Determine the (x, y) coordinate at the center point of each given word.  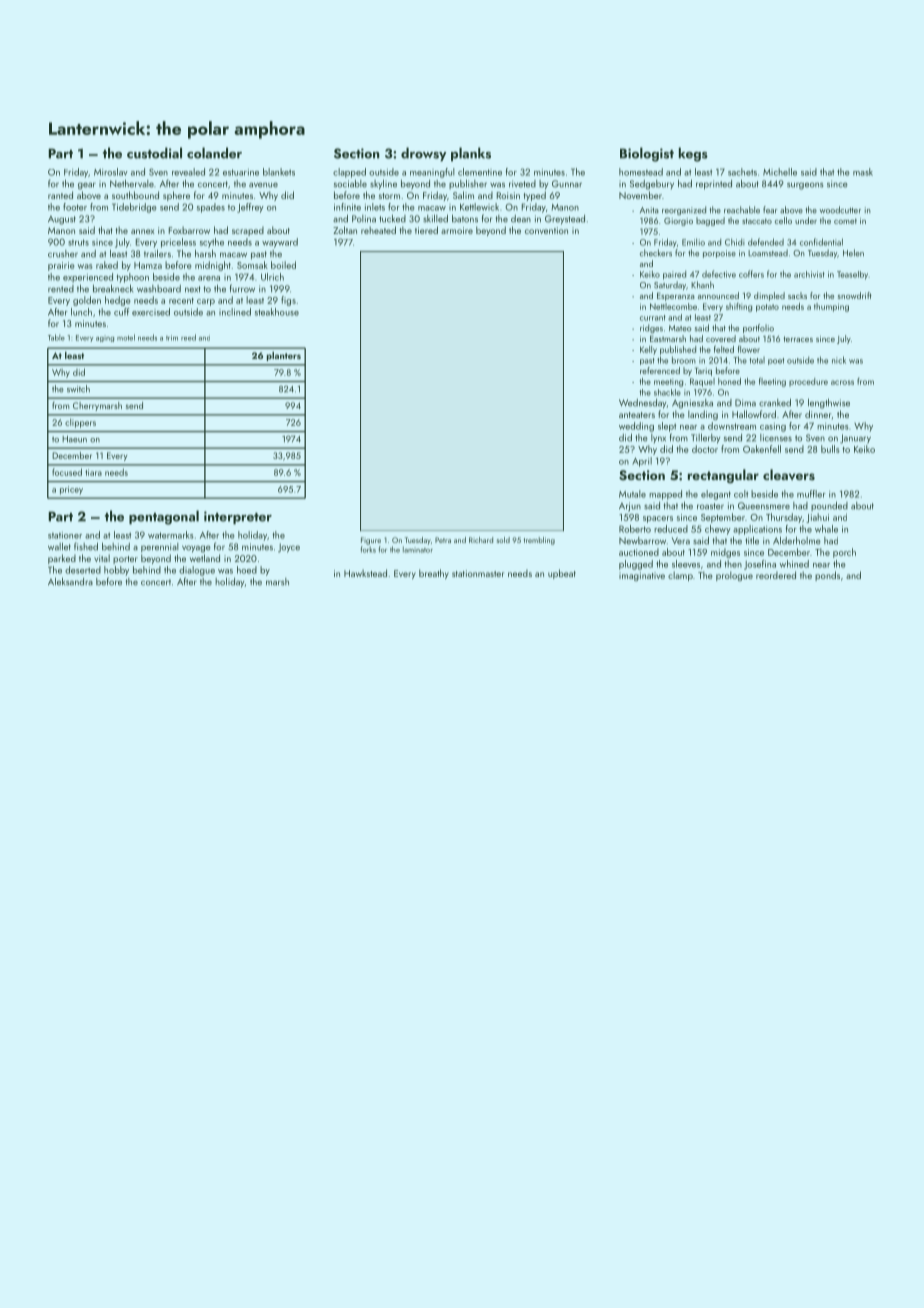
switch (78, 389)
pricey (71, 490)
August (62, 220)
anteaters (637, 415)
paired (674, 275)
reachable (742, 210)
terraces (798, 339)
